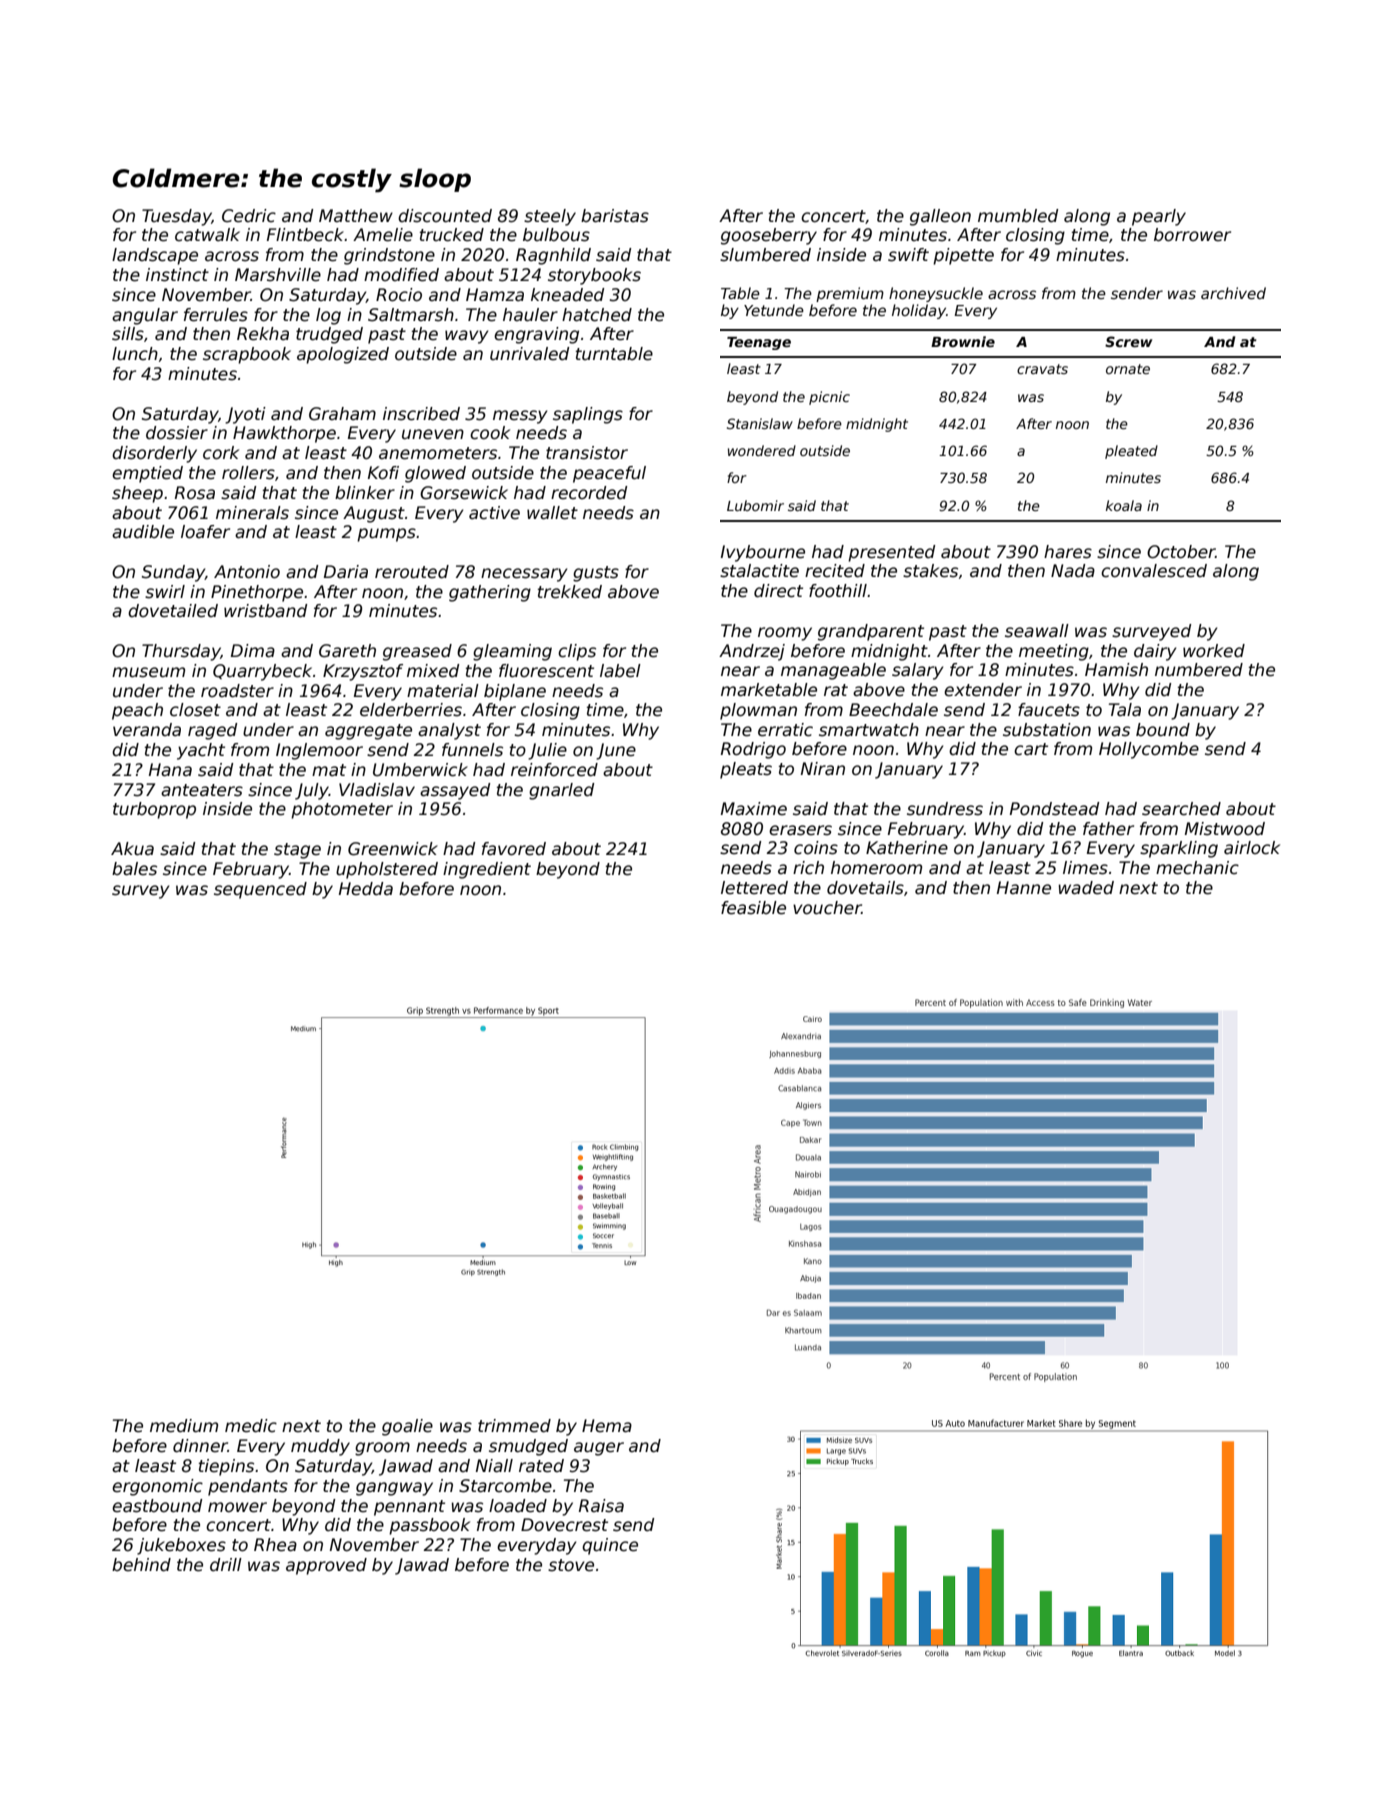 The image size is (1393, 1802). What do you see at coordinates (774, 310) in the screenshot?
I see `Yetunde` at bounding box center [774, 310].
